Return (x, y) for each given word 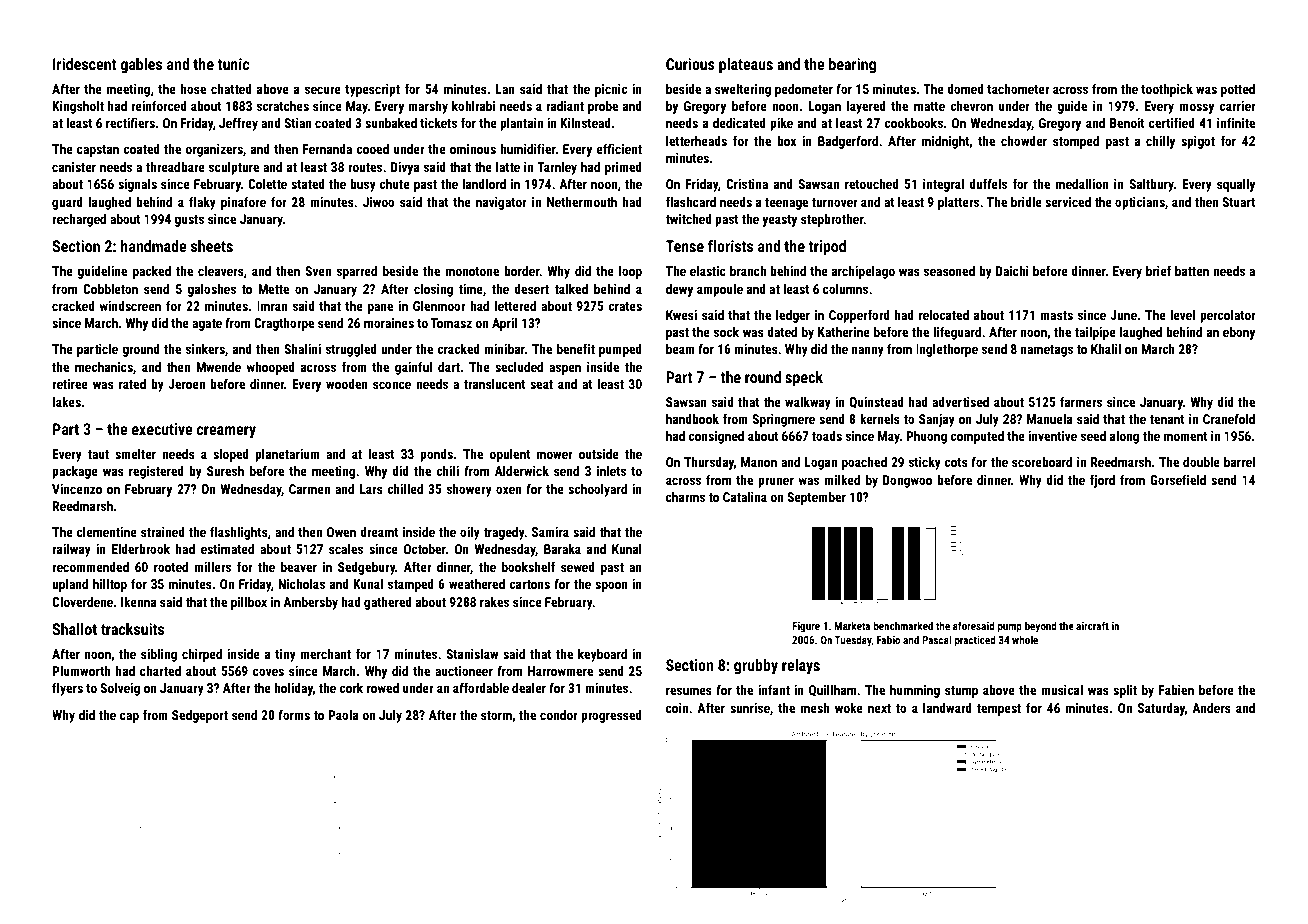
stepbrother (832, 220)
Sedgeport (200, 716)
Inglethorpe (947, 350)
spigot (1198, 142)
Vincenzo (77, 489)
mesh (815, 708)
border (522, 271)
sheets (212, 246)
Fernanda (327, 149)
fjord (1102, 481)
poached (864, 463)
